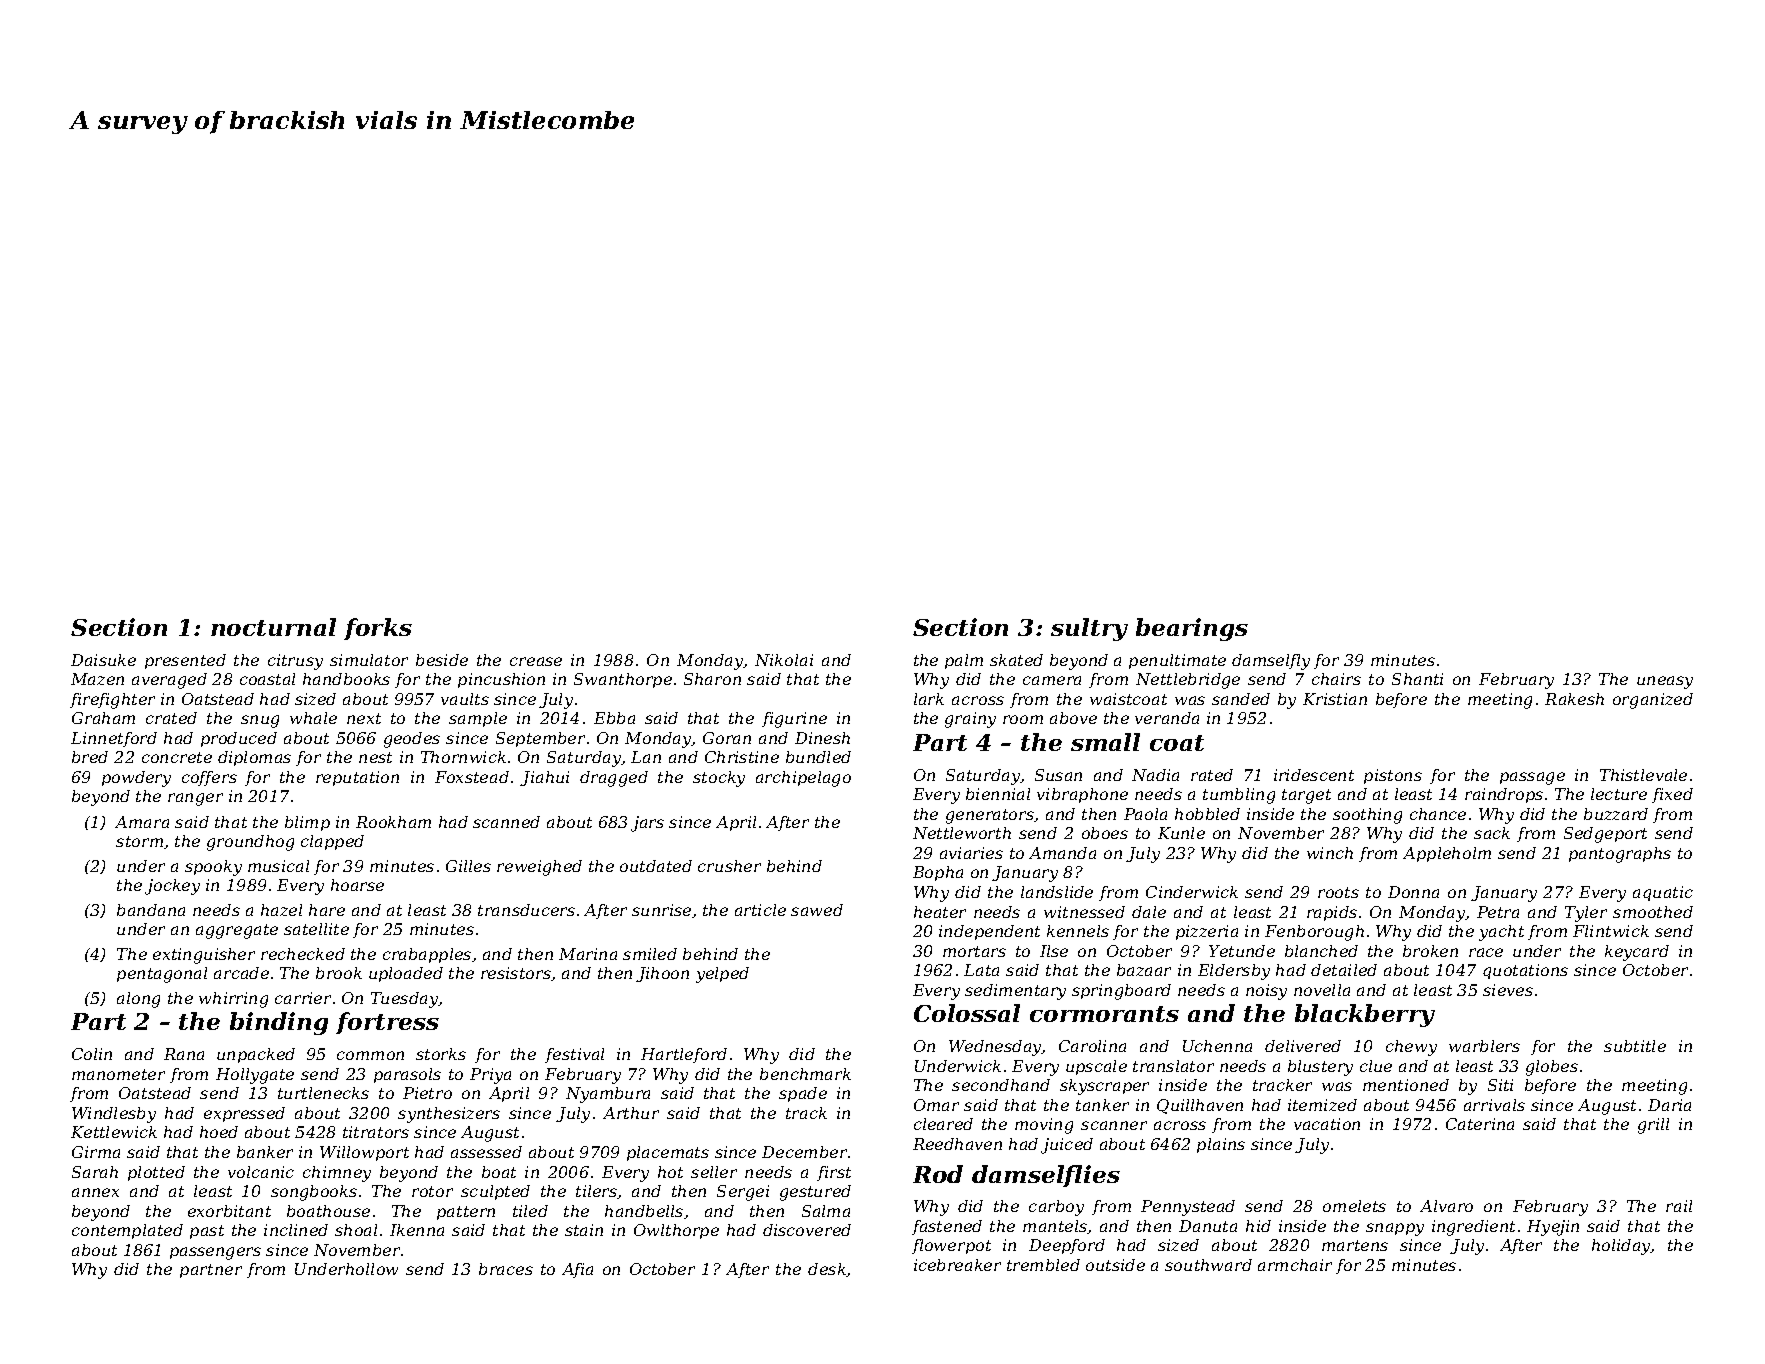  What do you see at coordinates (1192, 629) in the image?
I see `bearings` at bounding box center [1192, 629].
